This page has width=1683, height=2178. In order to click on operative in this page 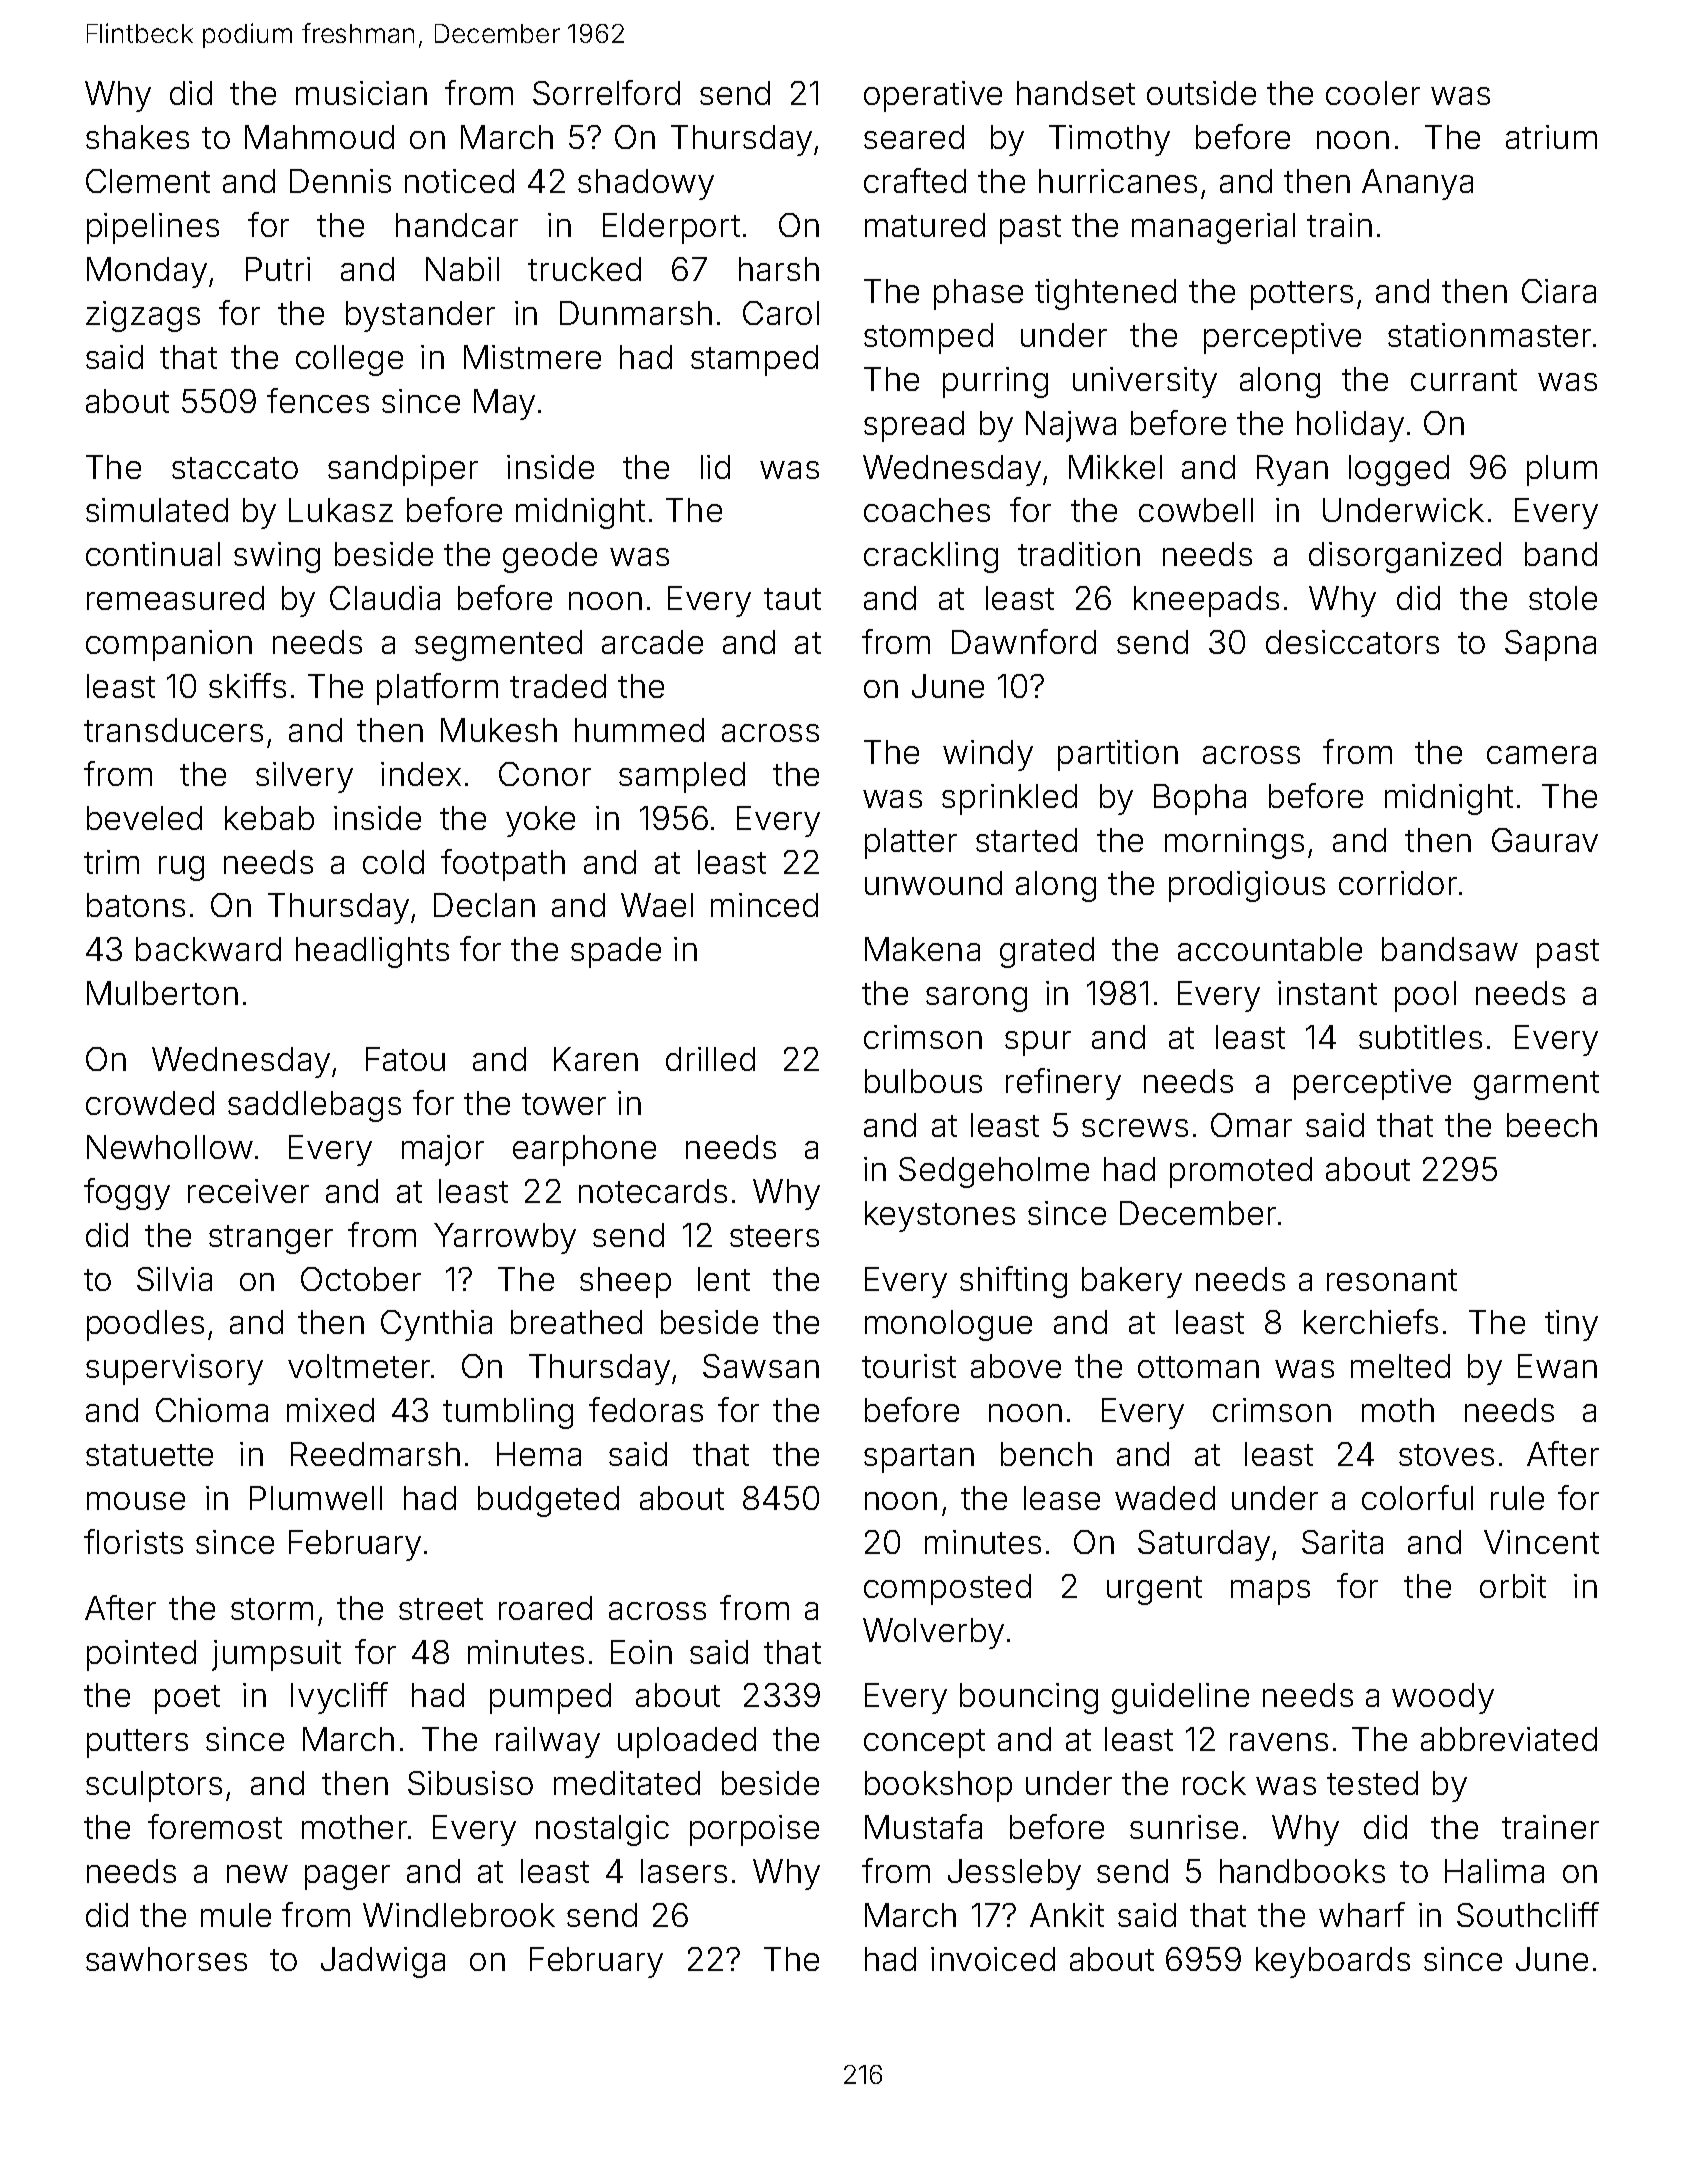, I will do `click(933, 96)`.
